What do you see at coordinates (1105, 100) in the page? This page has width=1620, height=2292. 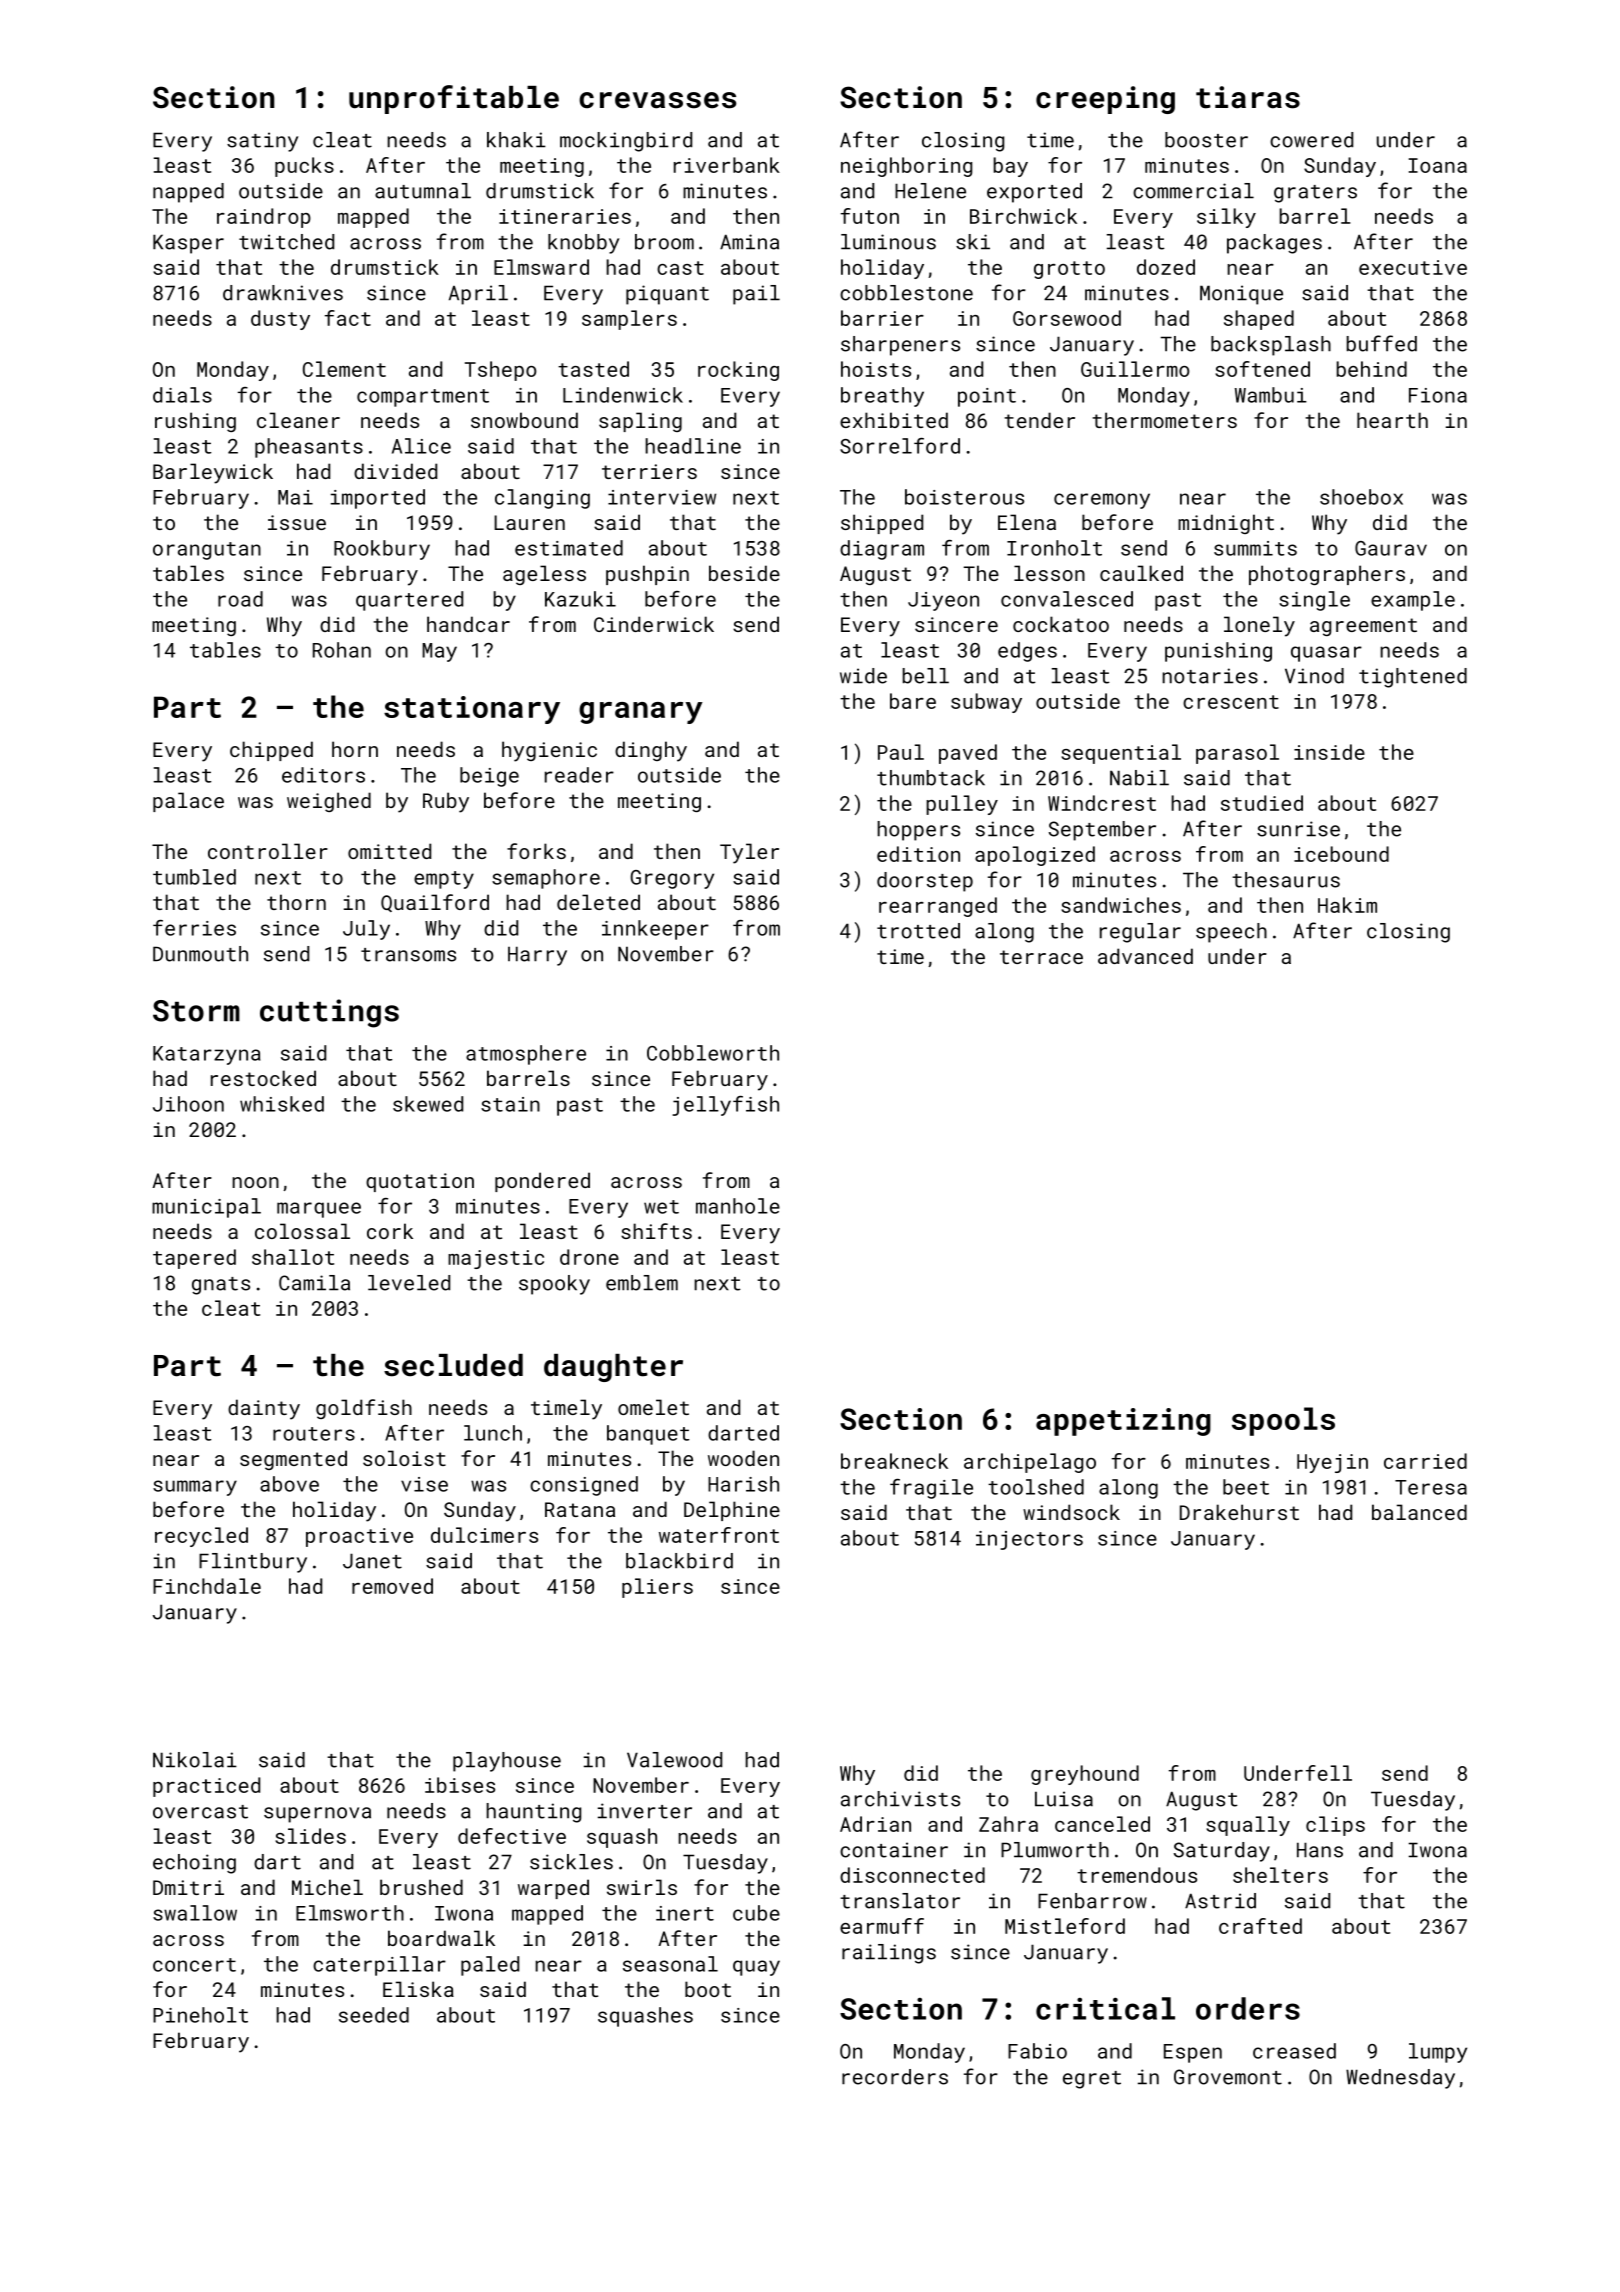 I see `creeping` at bounding box center [1105, 100].
